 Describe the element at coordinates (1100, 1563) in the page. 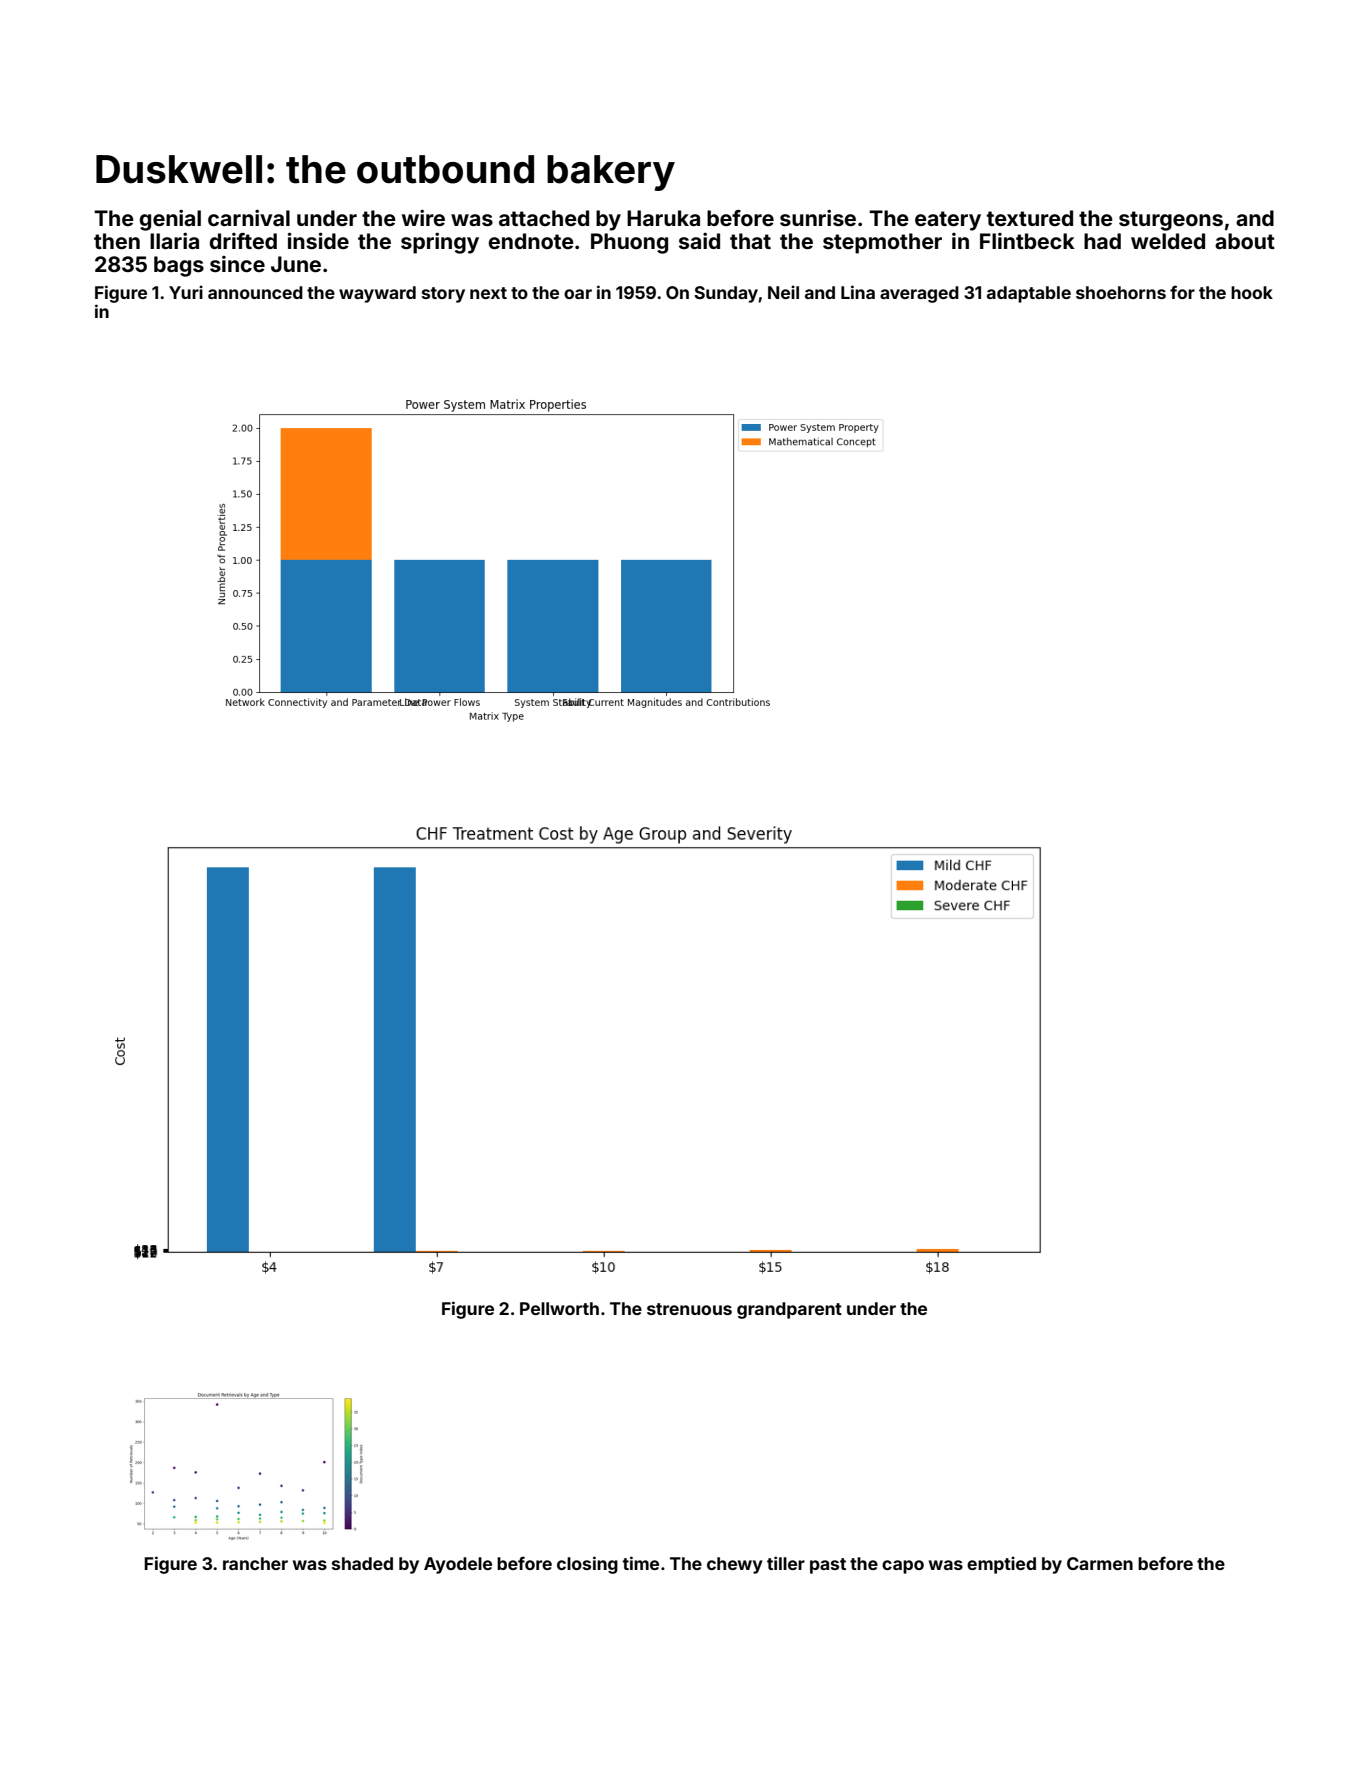

I see `Carmen` at that location.
